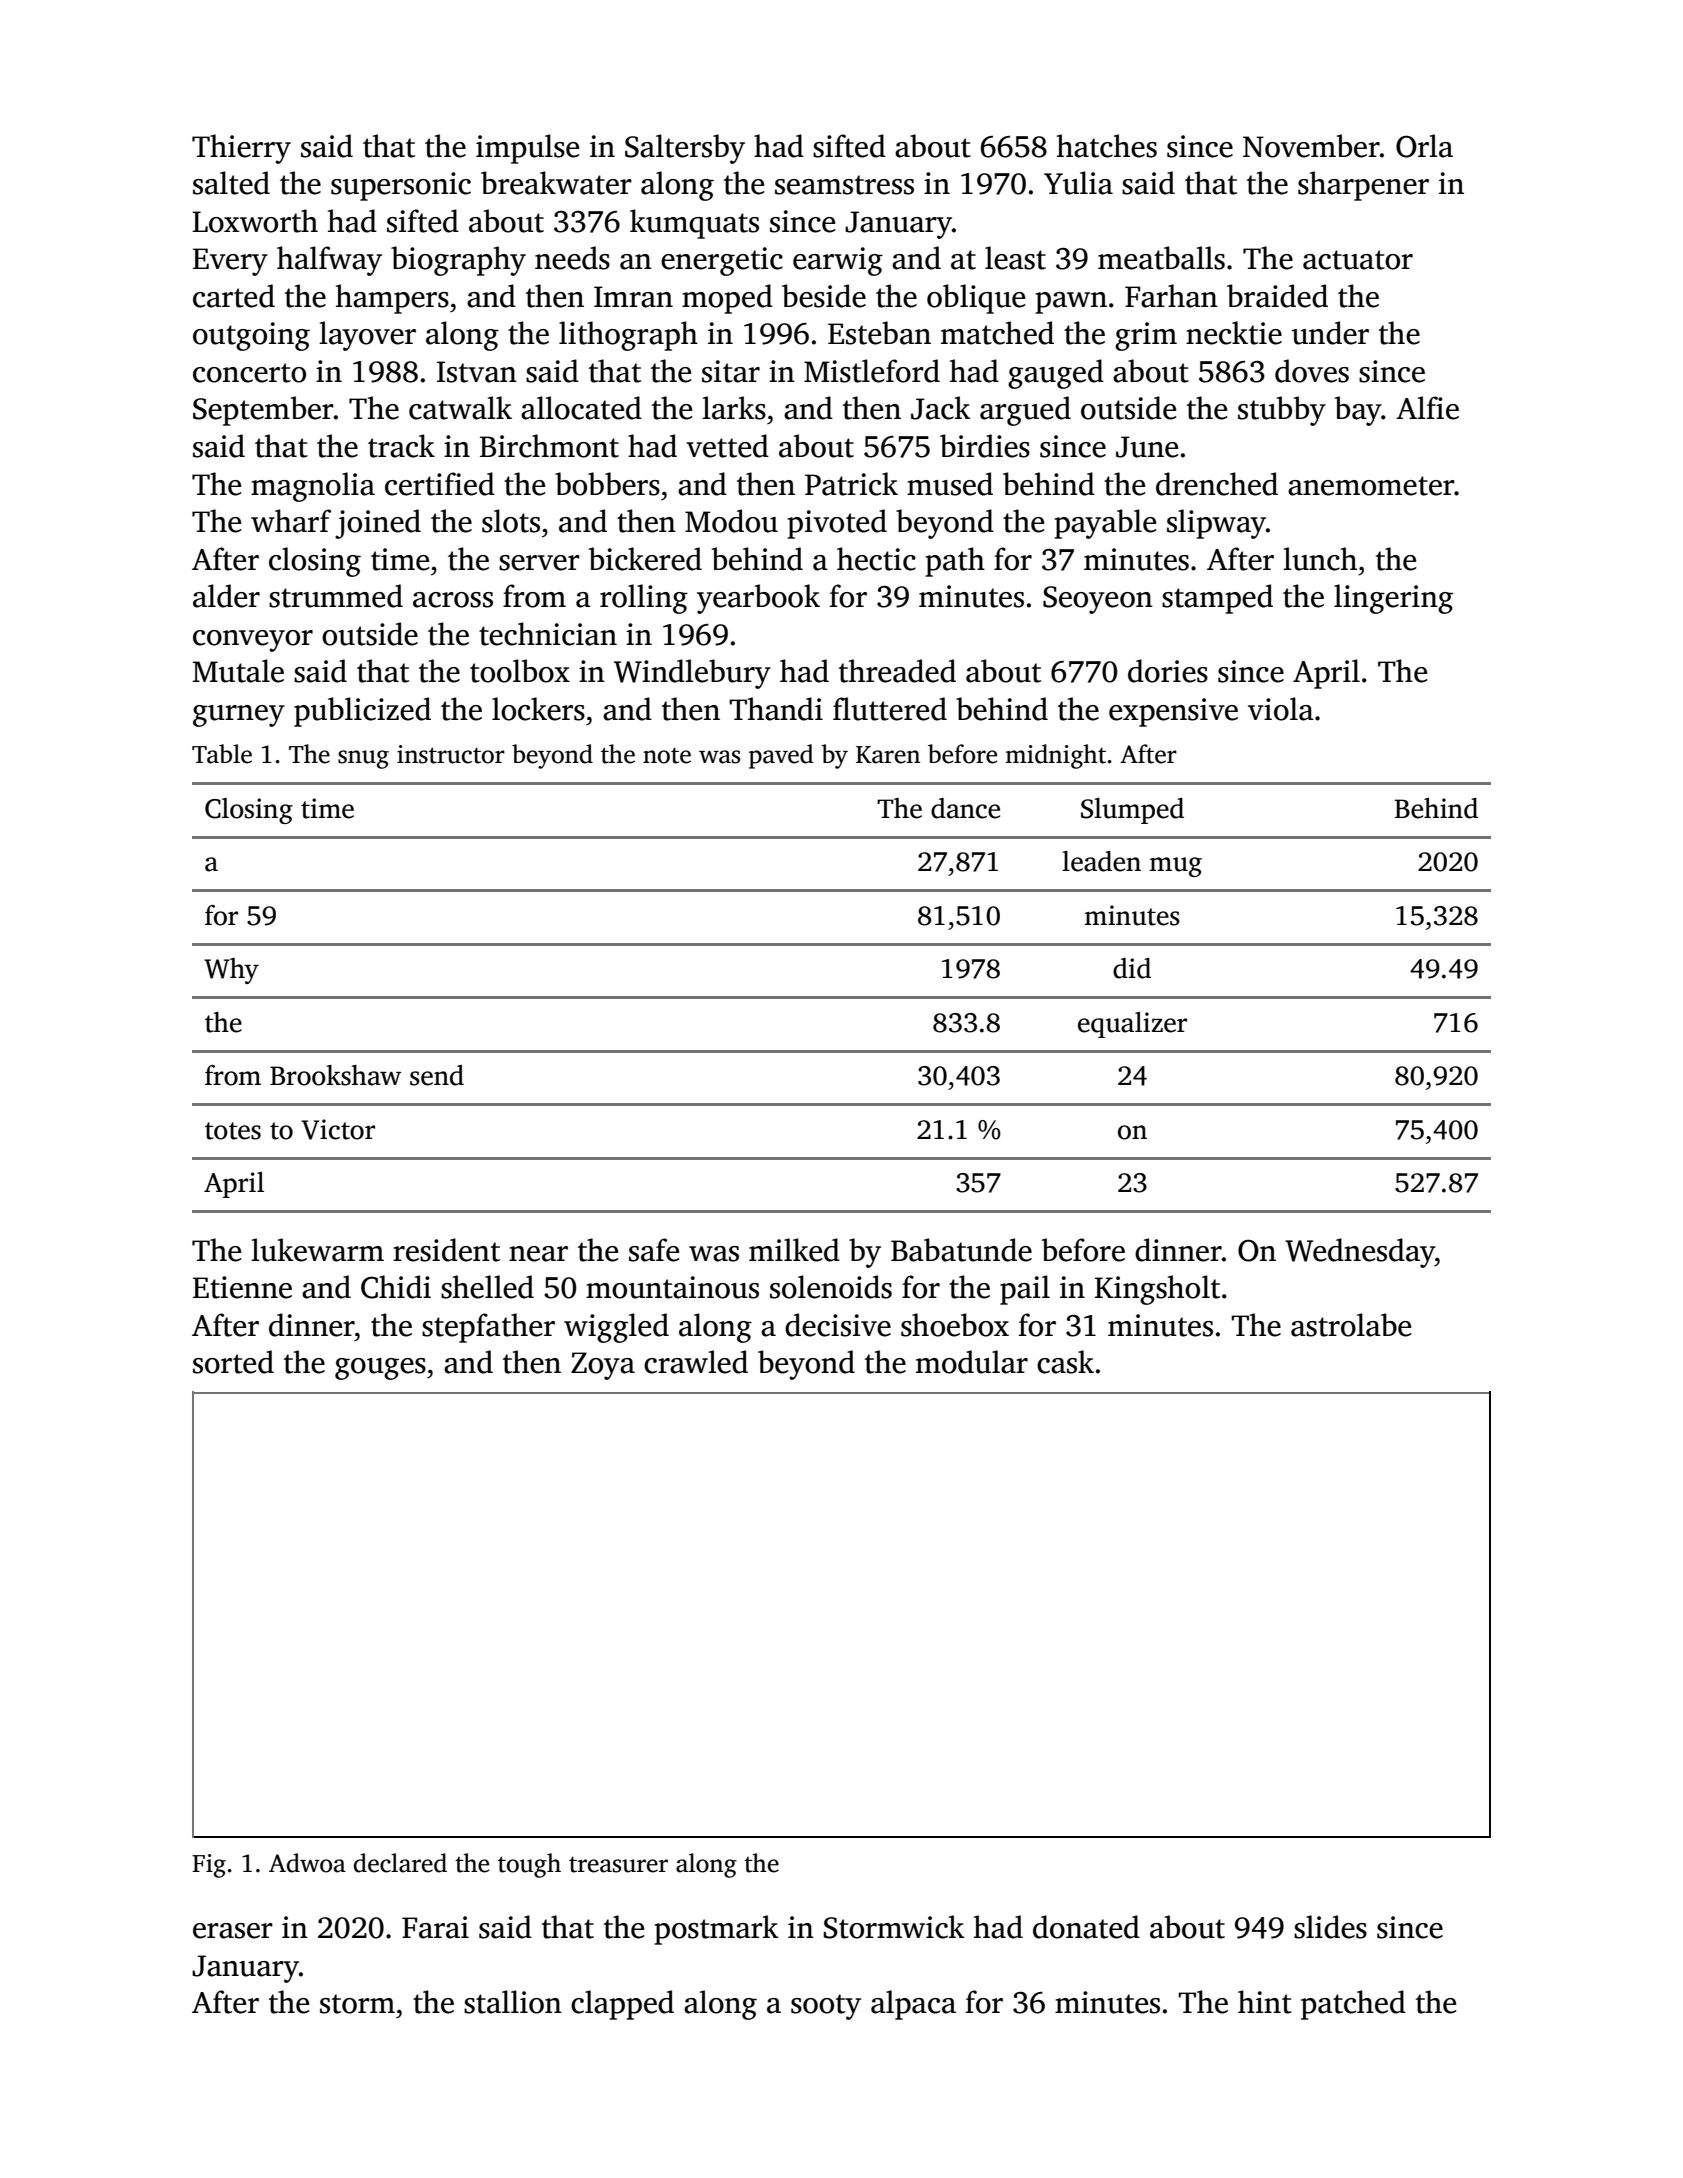  I want to click on Kingsholt, so click(1157, 1290).
